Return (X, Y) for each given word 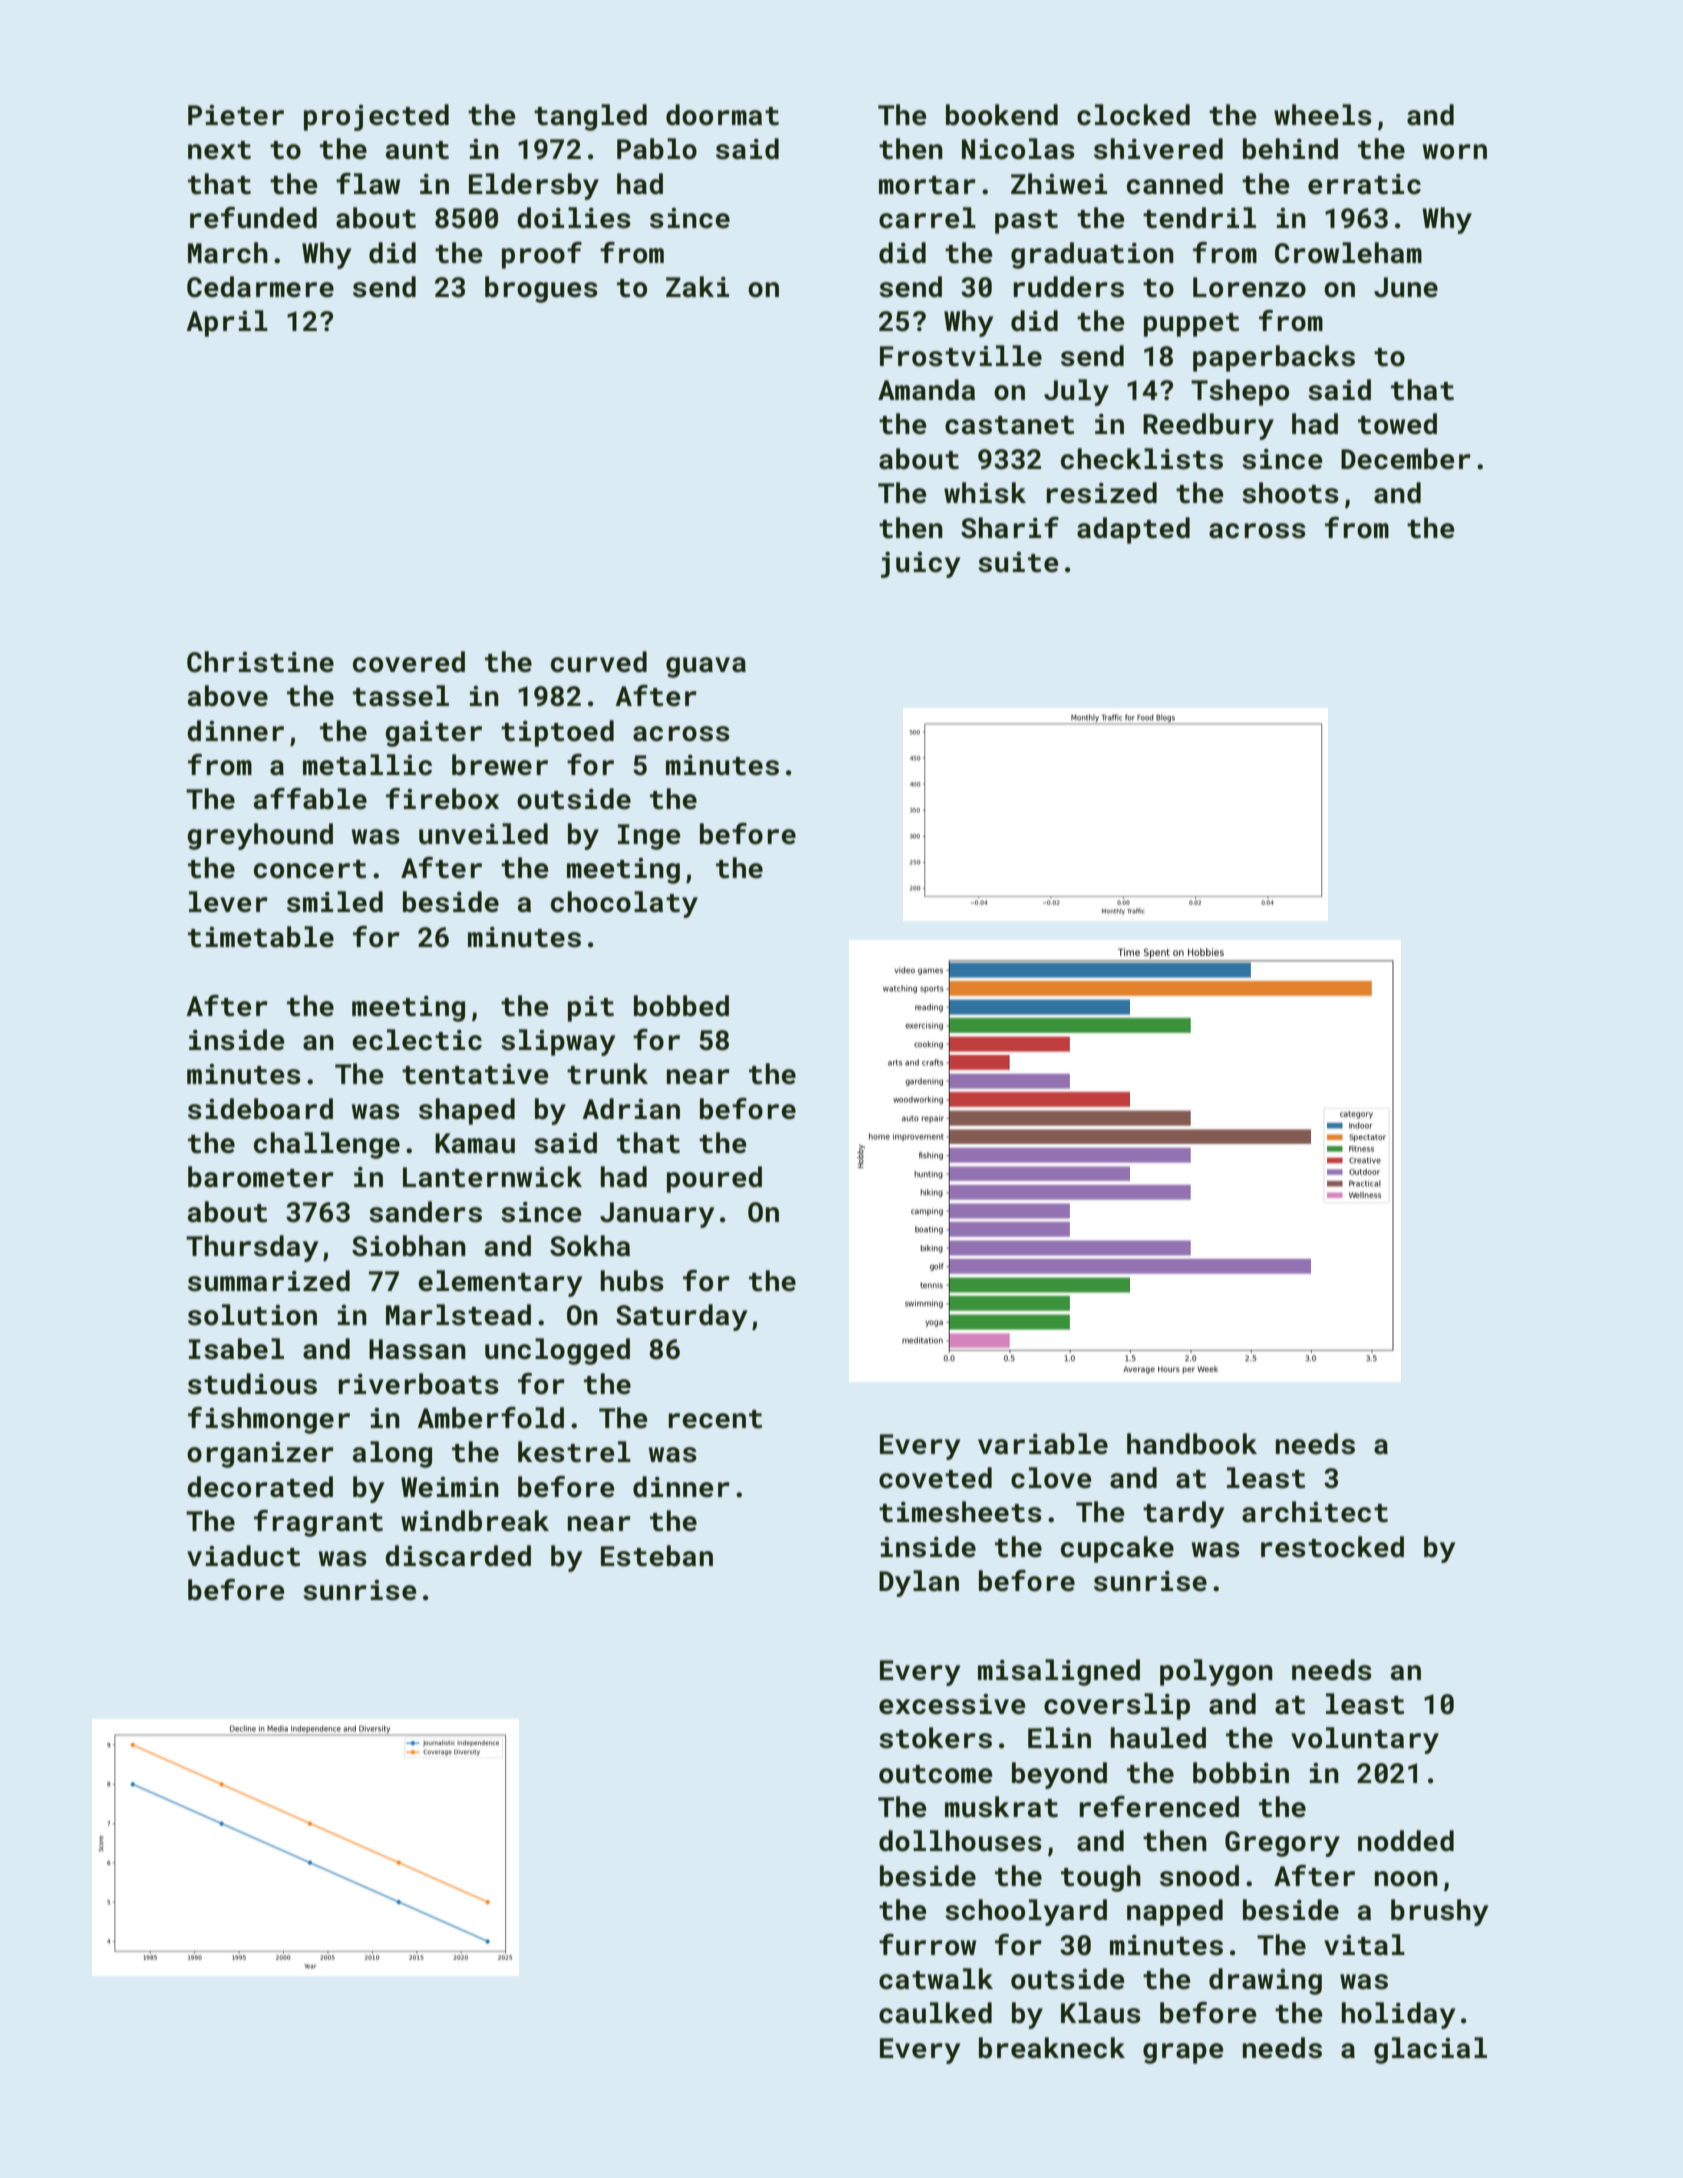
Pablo (657, 149)
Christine (260, 662)
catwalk (936, 1979)
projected (376, 117)
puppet (1191, 325)
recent (715, 1419)
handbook (1192, 1444)
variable (1043, 1444)
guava (706, 667)
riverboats (419, 1384)
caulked (935, 2013)
